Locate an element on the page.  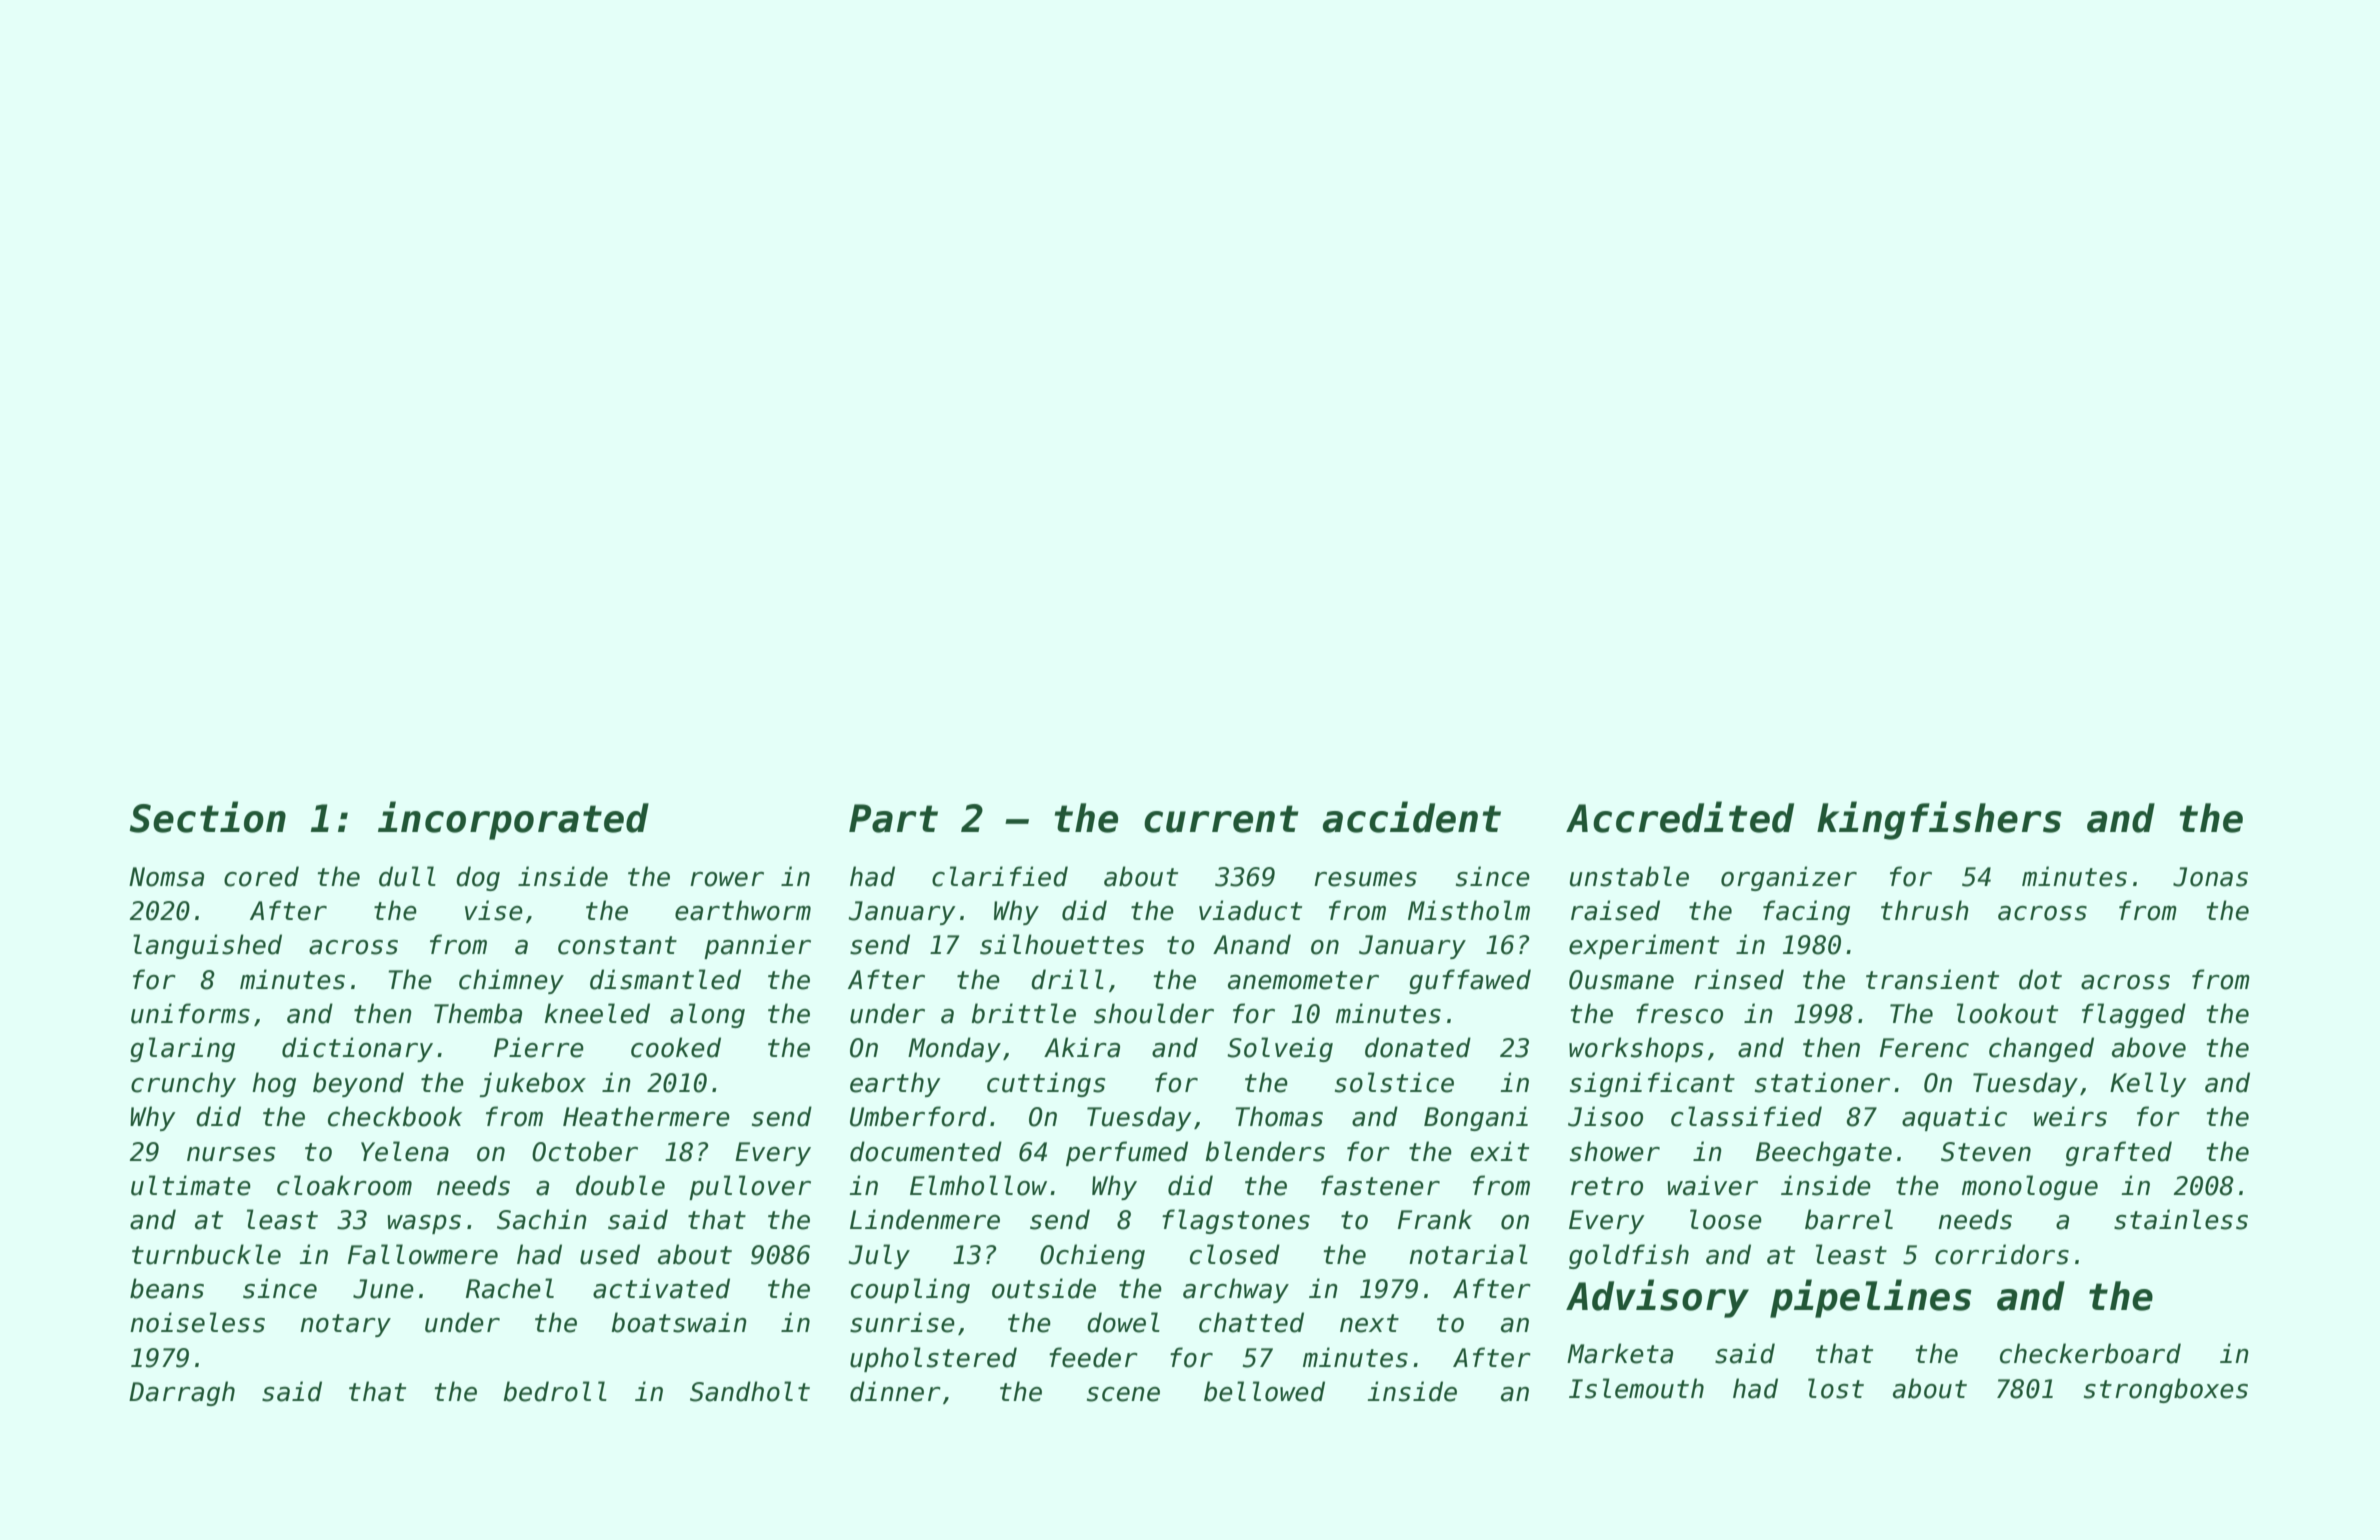
dinner is located at coordinates (895, 1391).
